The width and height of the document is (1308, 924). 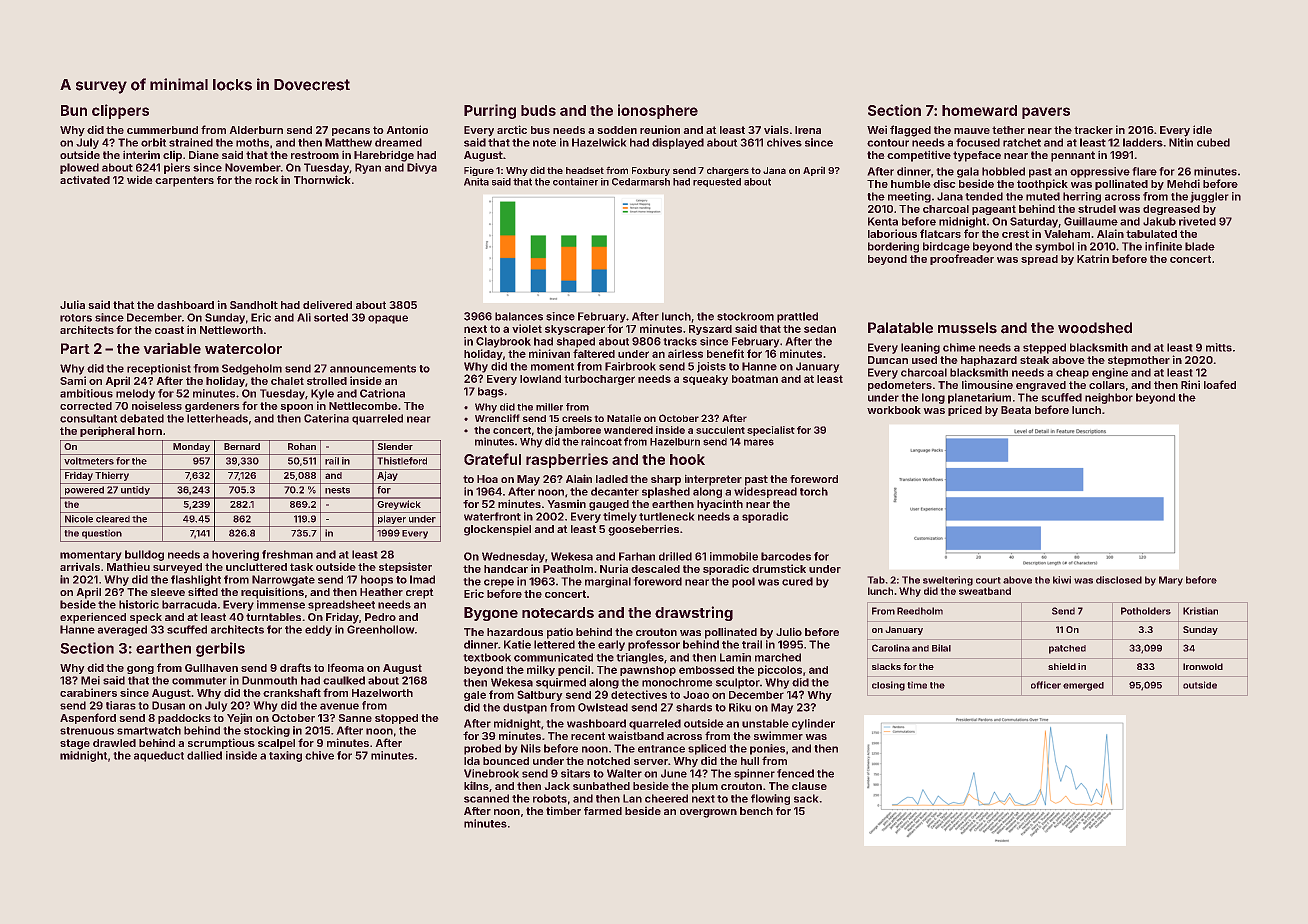 What do you see at coordinates (256, 130) in the document?
I see `Alderburn` at bounding box center [256, 130].
